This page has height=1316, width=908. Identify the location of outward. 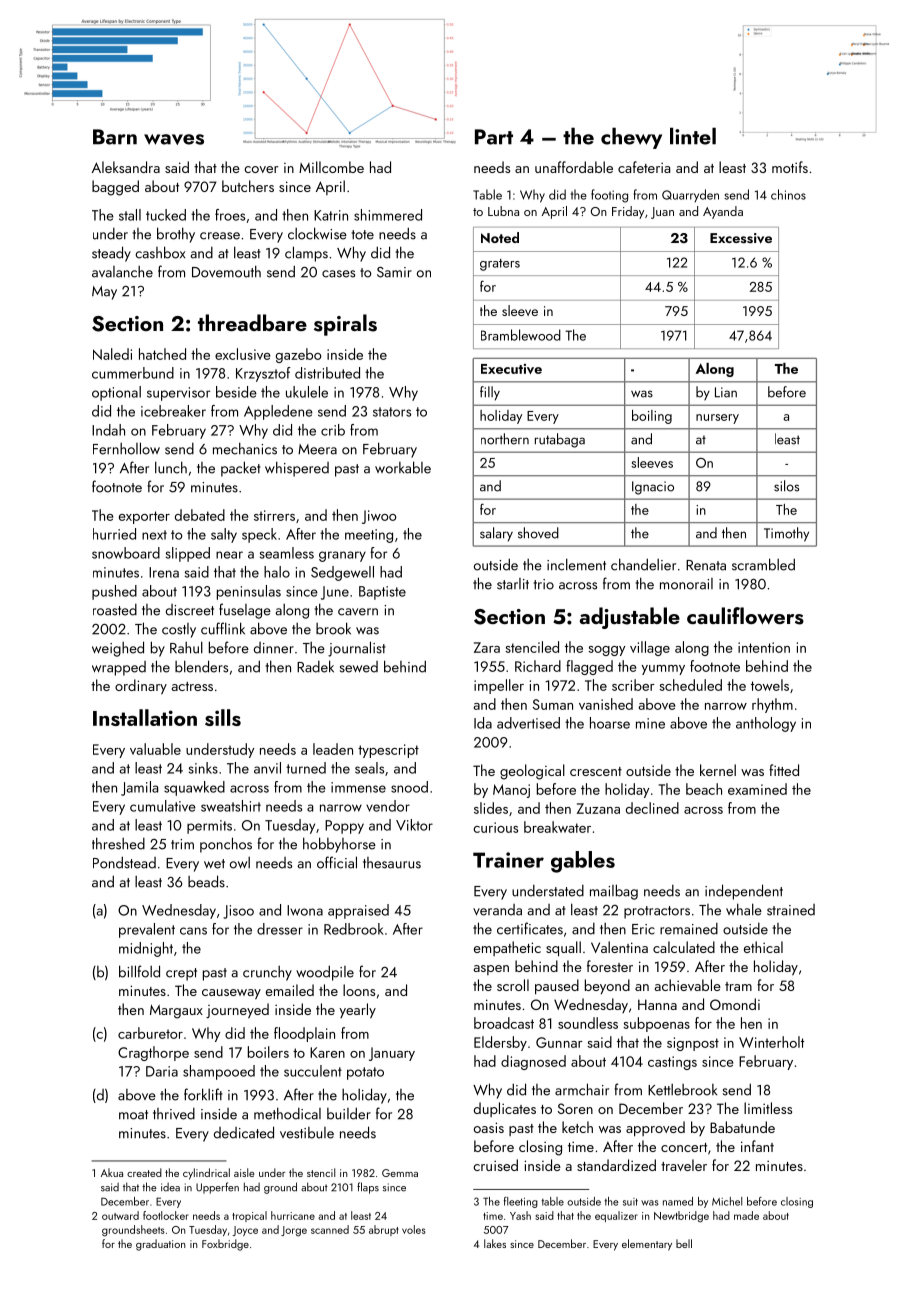
(120, 1215).
